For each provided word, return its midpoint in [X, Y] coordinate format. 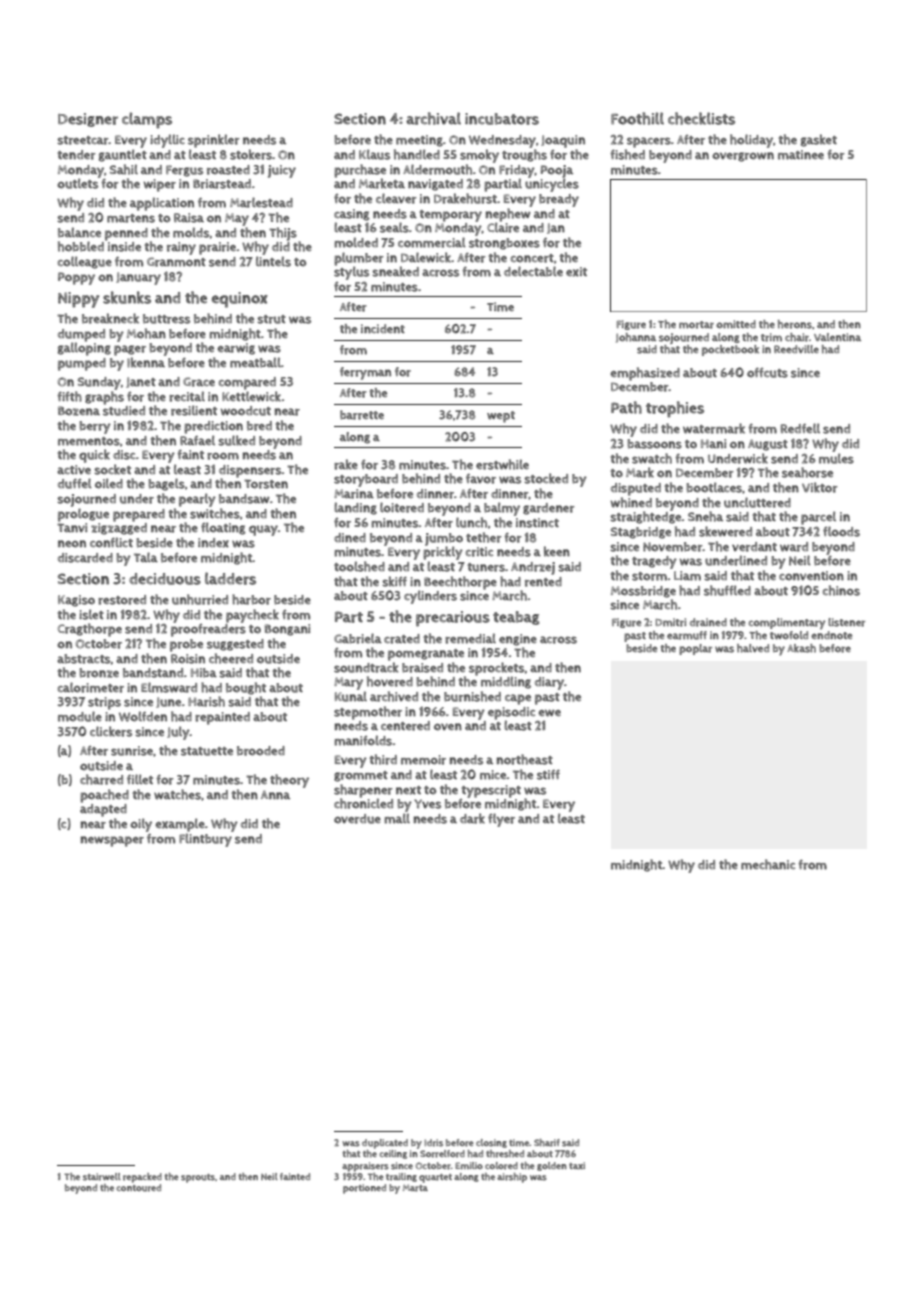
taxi [577, 1165]
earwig [236, 349]
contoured [138, 1188]
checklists [701, 118]
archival [433, 118]
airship [512, 1178]
